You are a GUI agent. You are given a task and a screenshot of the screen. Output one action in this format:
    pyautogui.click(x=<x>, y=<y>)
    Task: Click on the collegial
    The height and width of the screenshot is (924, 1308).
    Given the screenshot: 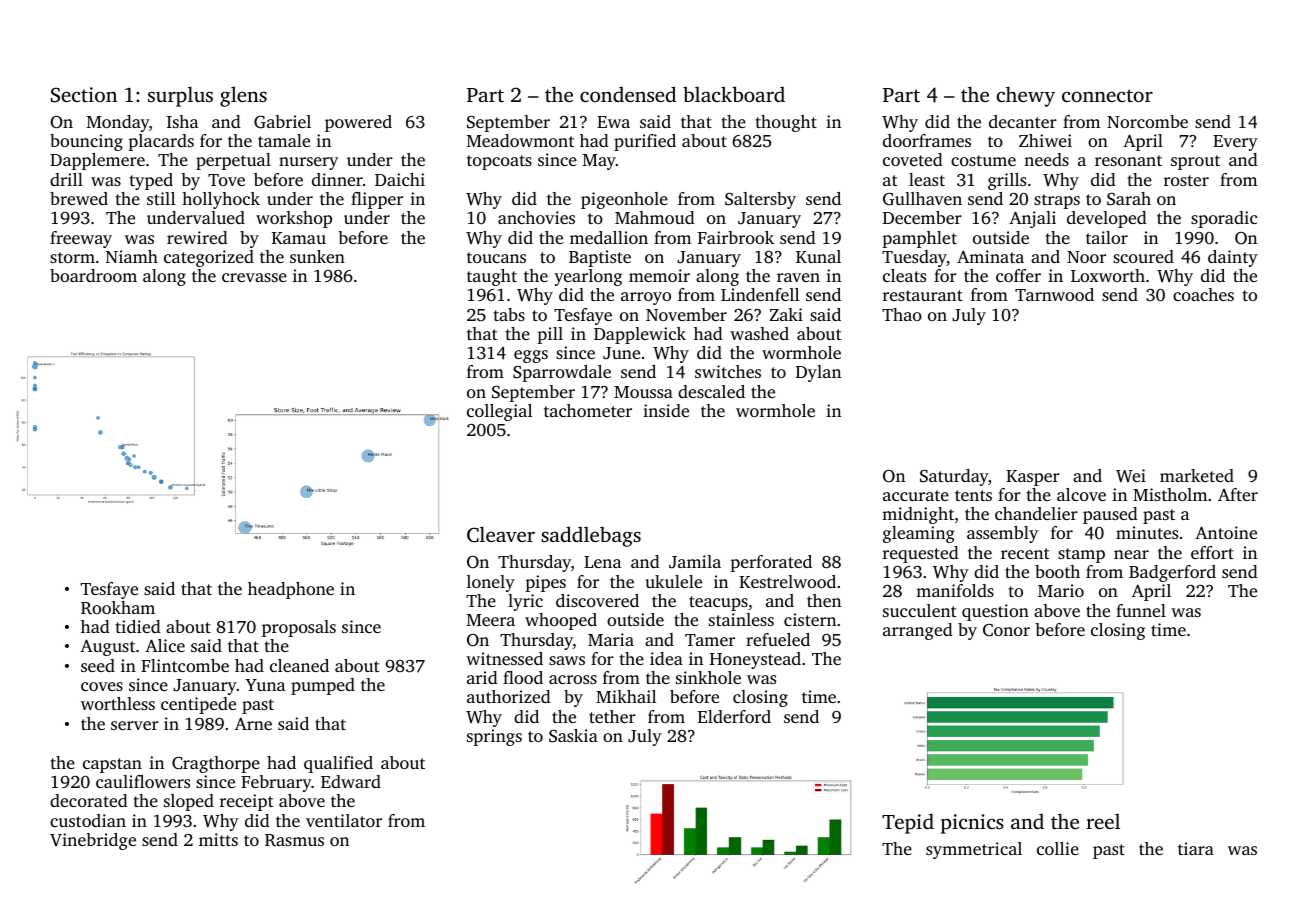 What is the action you would take?
    pyautogui.click(x=499, y=412)
